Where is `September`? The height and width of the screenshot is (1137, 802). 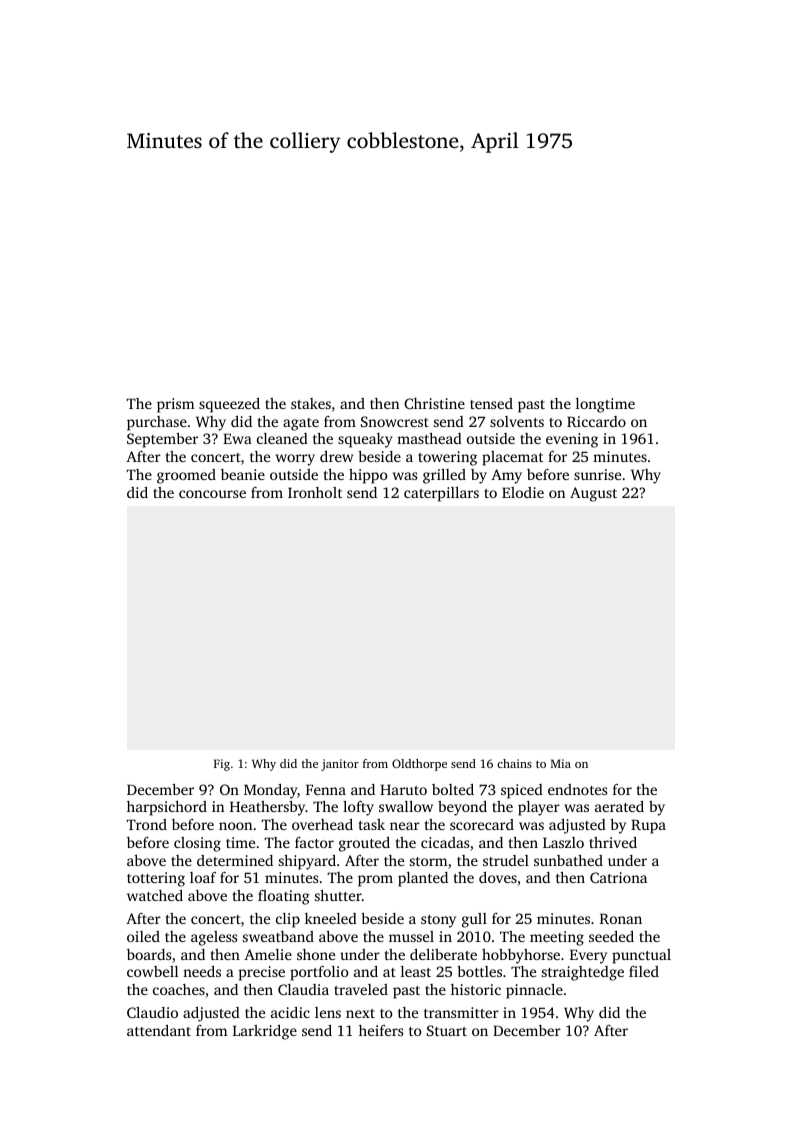 September is located at coordinates (162, 440).
